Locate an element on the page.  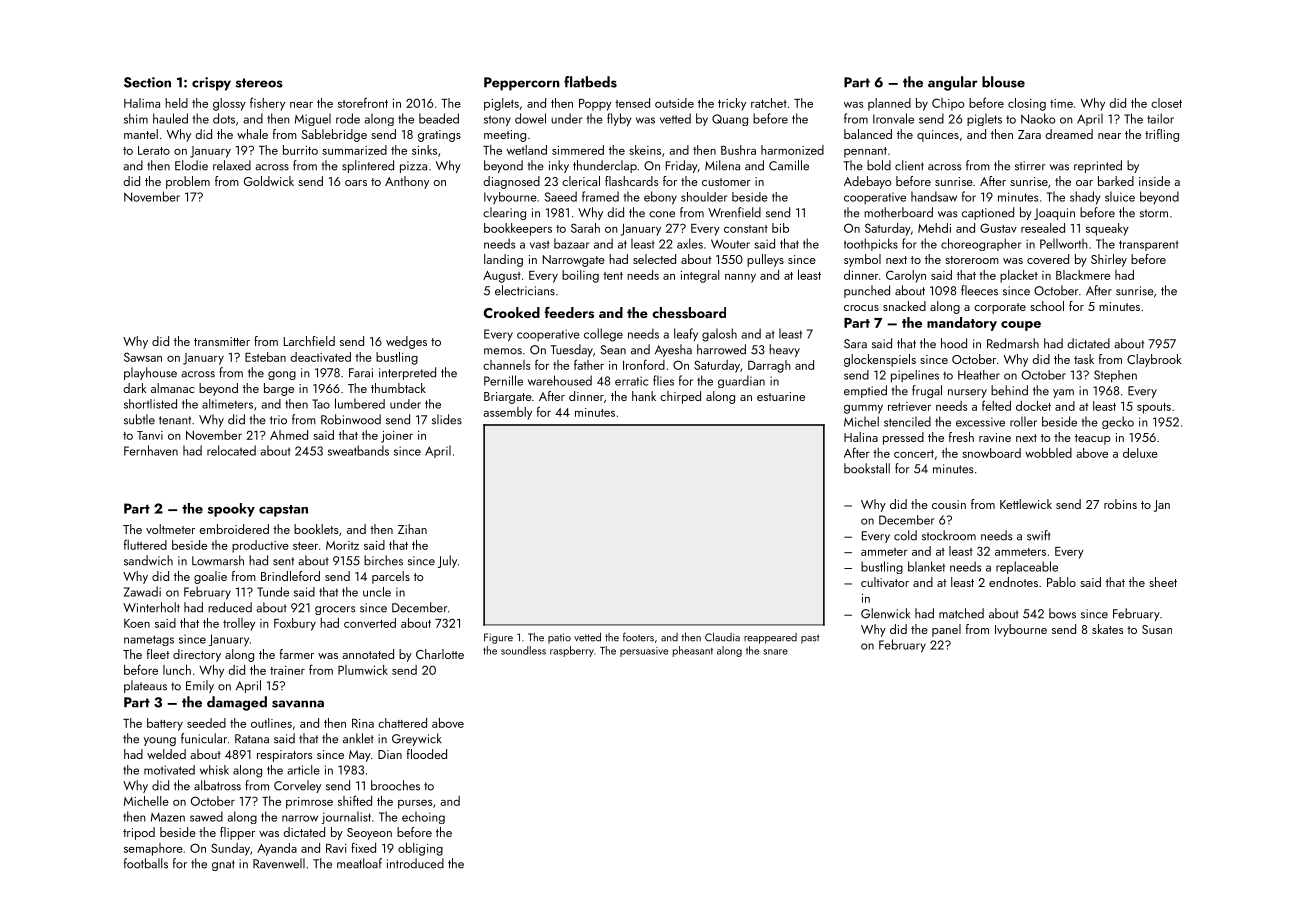
Zihan is located at coordinates (412, 529).
